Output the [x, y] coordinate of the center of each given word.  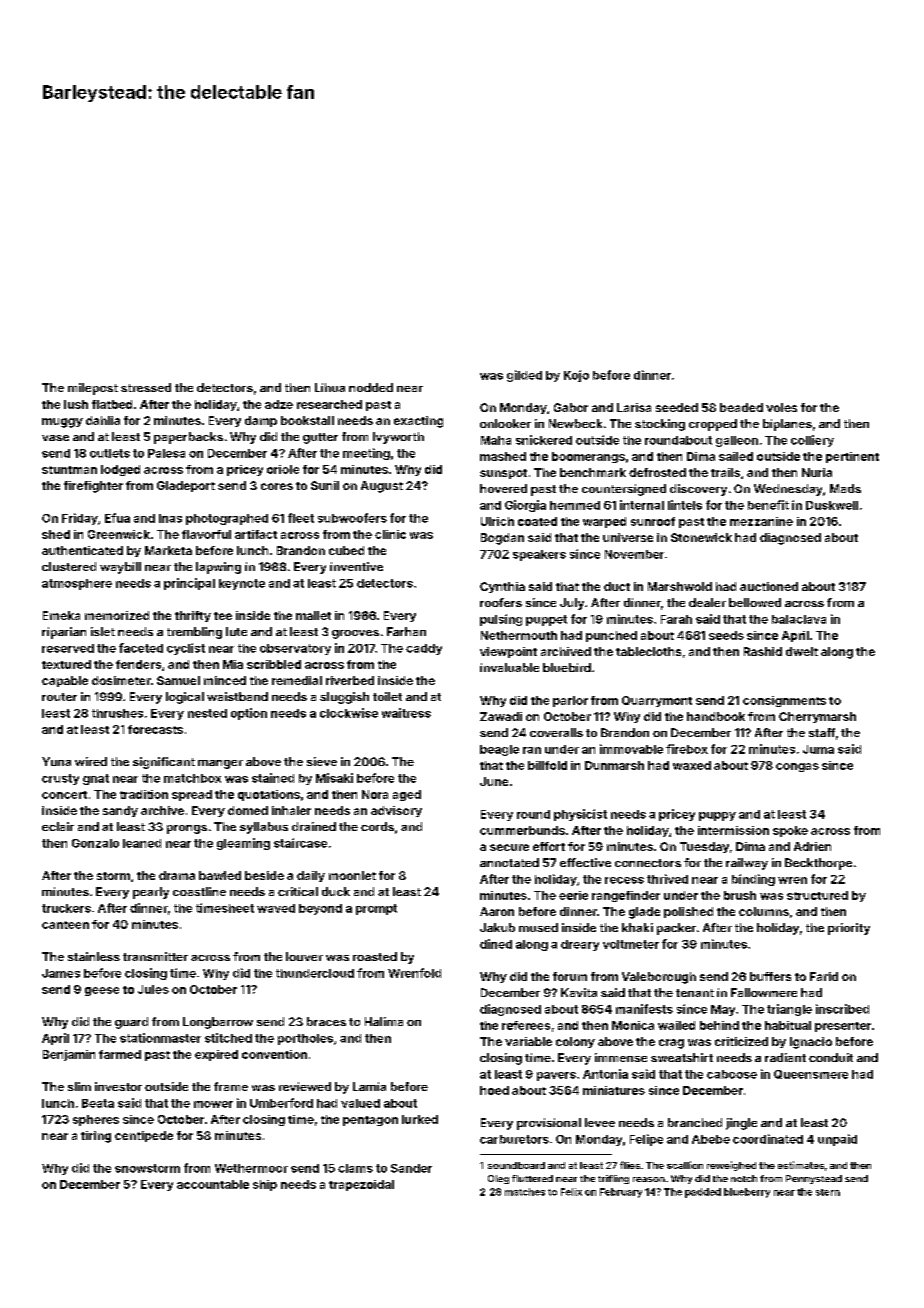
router [59, 697]
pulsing [501, 620]
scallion [685, 1165]
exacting [418, 422]
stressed [146, 387]
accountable [213, 1184]
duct [617, 586]
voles [781, 407]
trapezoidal [361, 1185]
